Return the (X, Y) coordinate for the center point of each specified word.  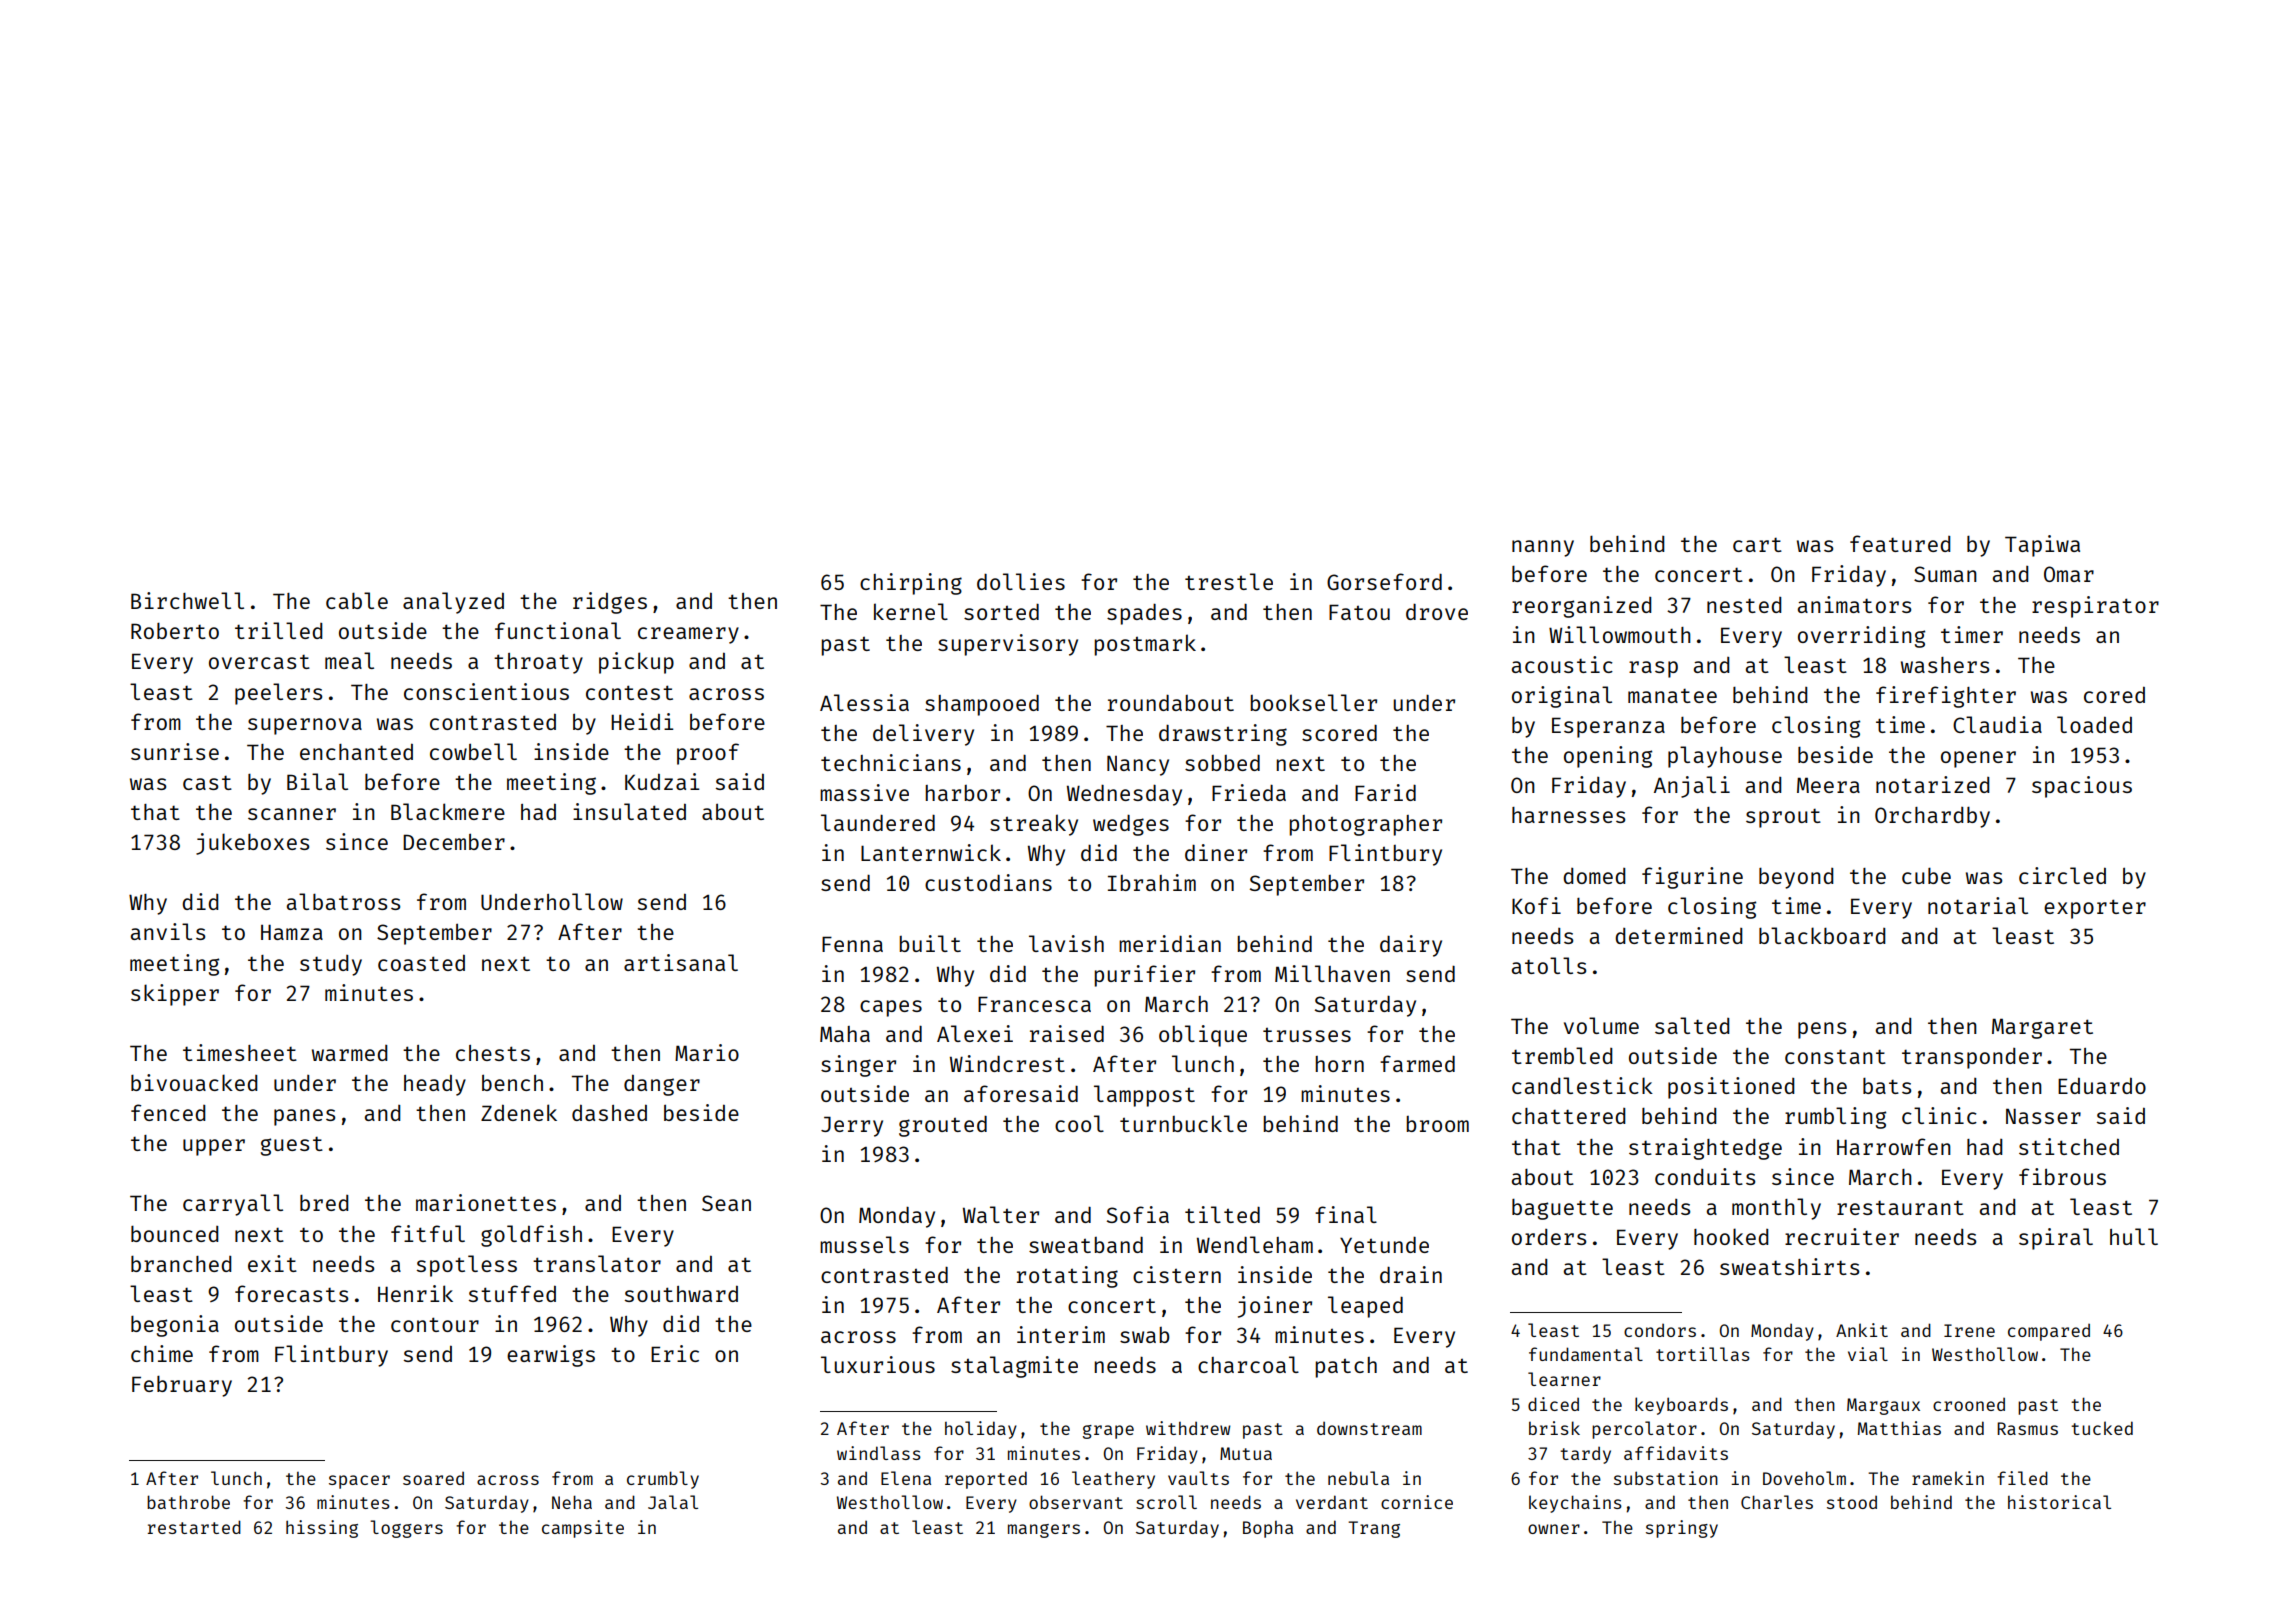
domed (1594, 876)
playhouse (1725, 757)
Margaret (2042, 1028)
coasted (421, 962)
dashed (609, 1112)
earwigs (551, 1356)
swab (1145, 1335)
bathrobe (188, 1502)
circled (2062, 875)
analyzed (453, 603)
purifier (1144, 976)
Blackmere (448, 811)
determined (1679, 935)
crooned (1969, 1404)
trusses (1307, 1035)
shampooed (982, 705)
